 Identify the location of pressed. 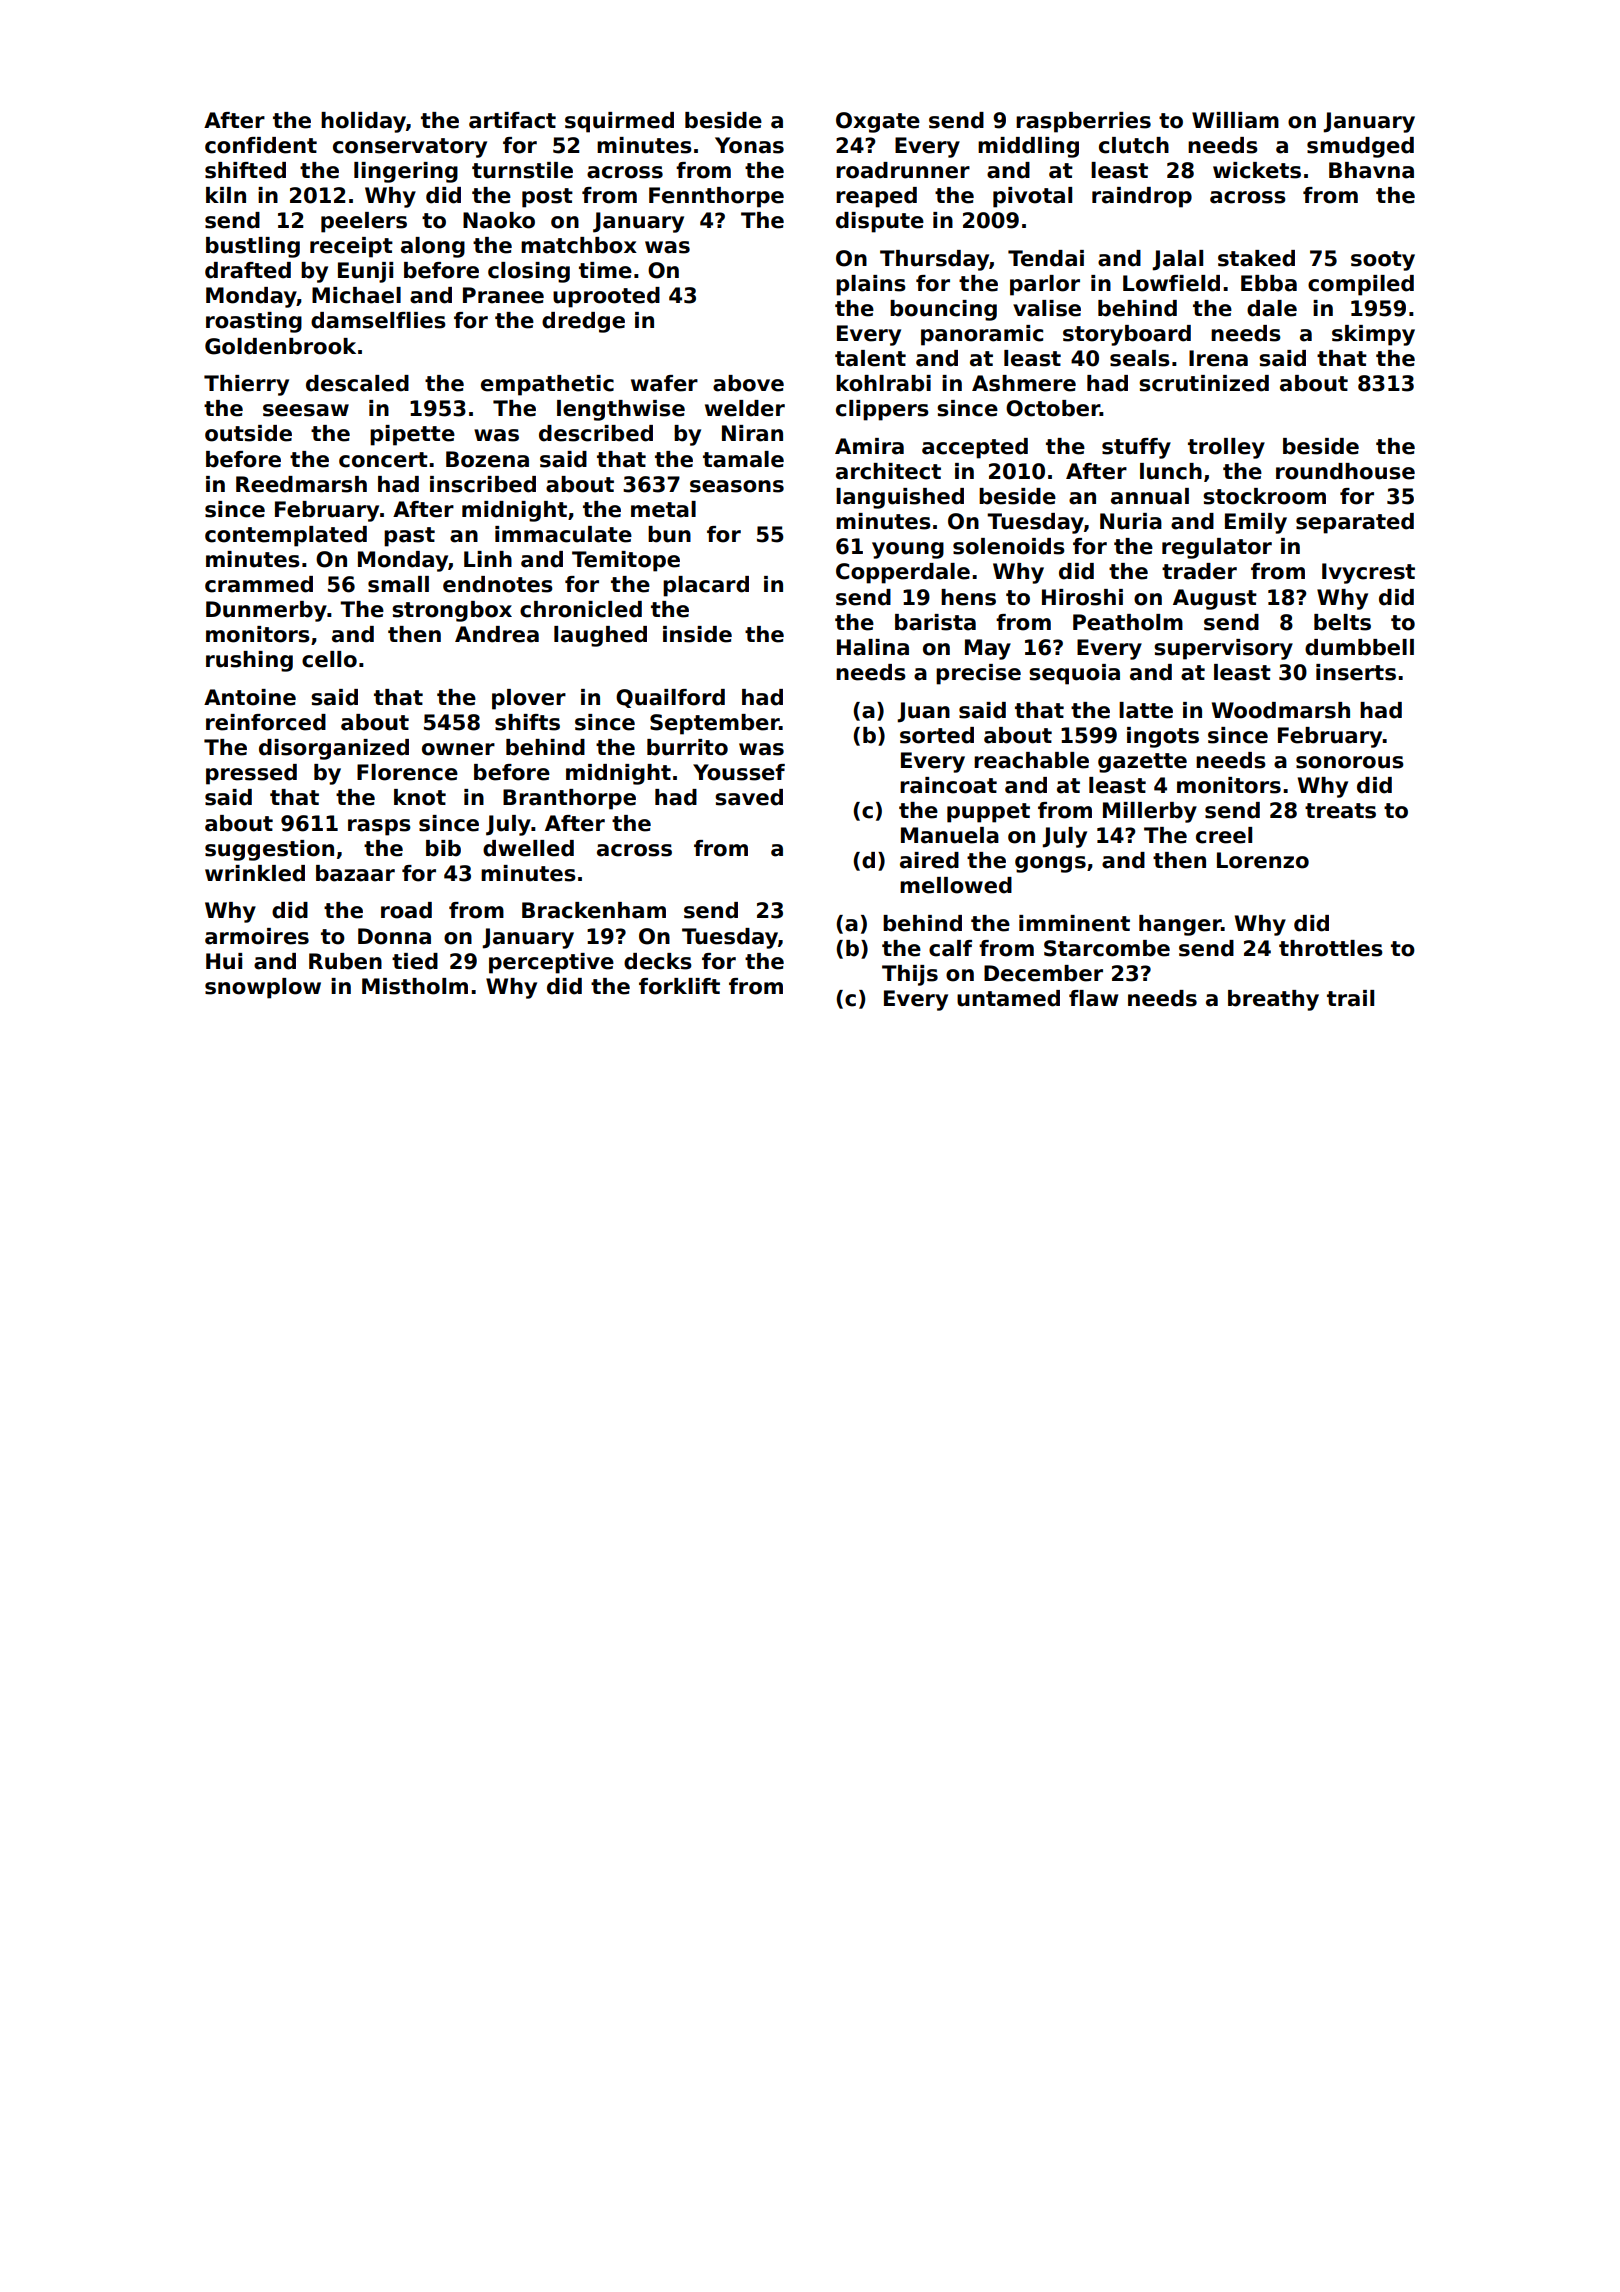
(251, 774).
